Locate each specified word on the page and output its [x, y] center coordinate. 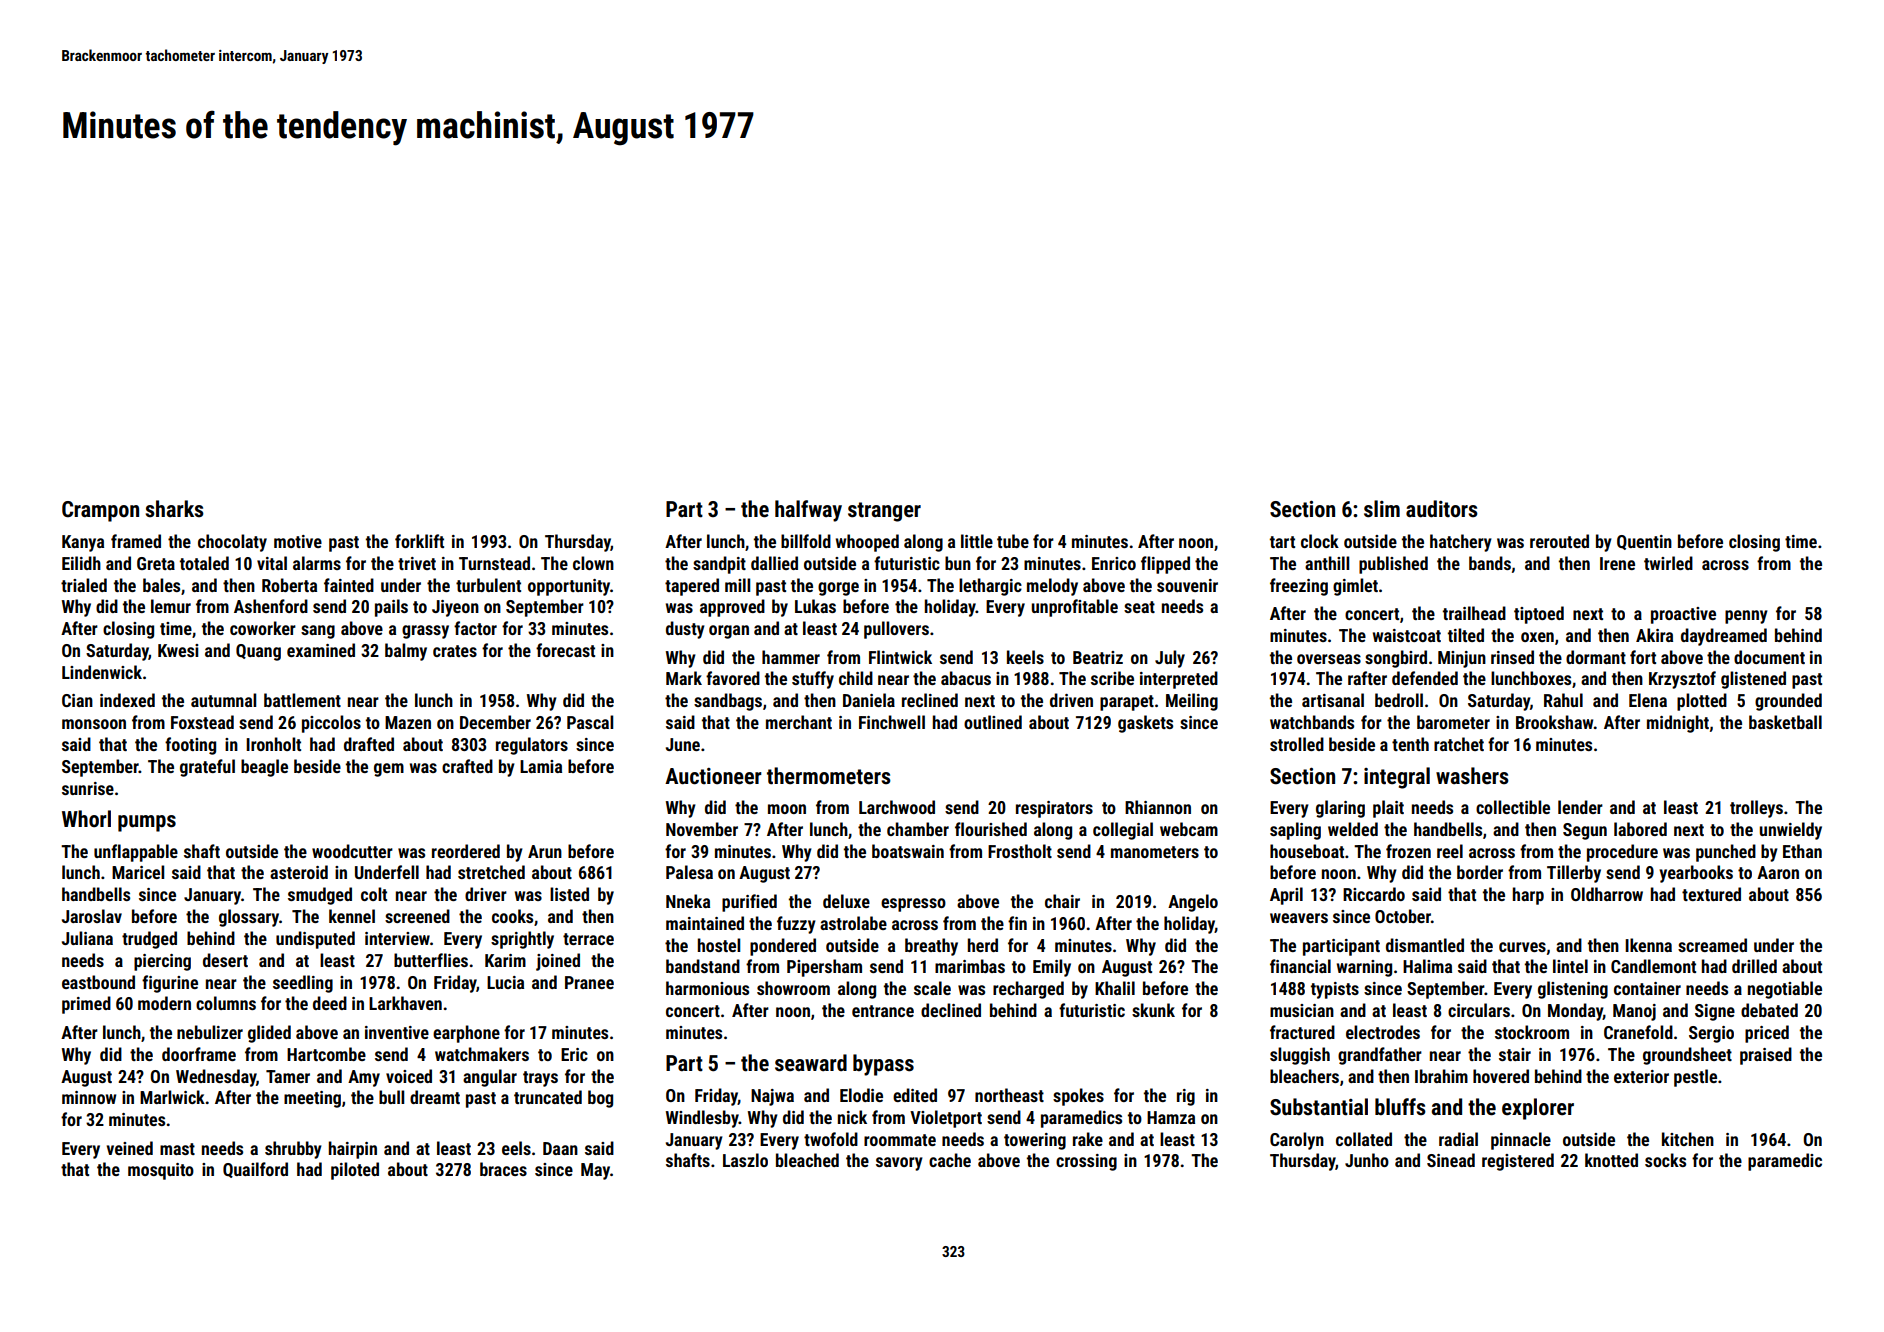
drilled [1754, 966]
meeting [312, 1099]
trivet [417, 563]
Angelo [1193, 903]
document [1769, 657]
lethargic [990, 587]
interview [397, 938]
